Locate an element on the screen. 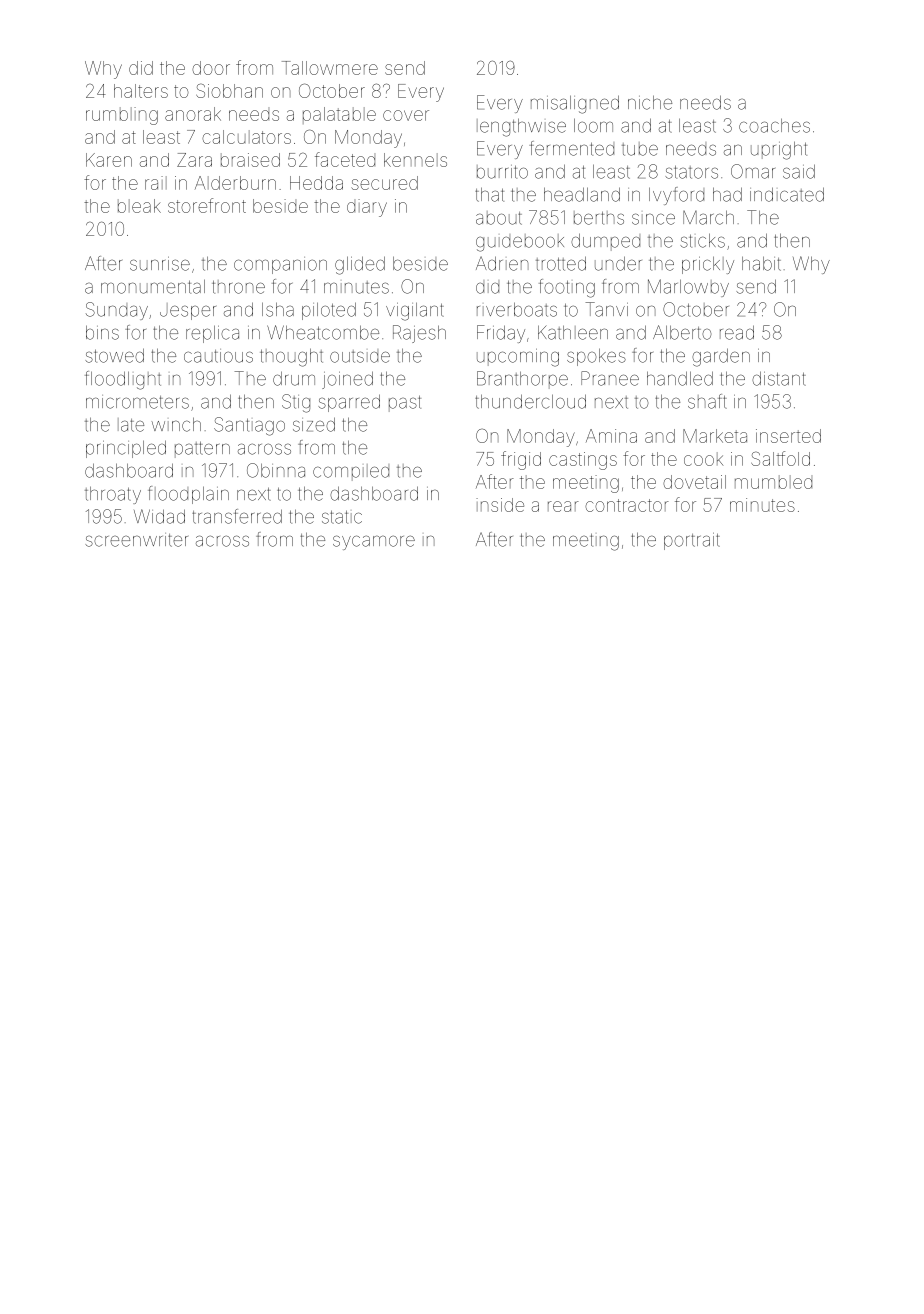  bleak is located at coordinates (139, 206).
